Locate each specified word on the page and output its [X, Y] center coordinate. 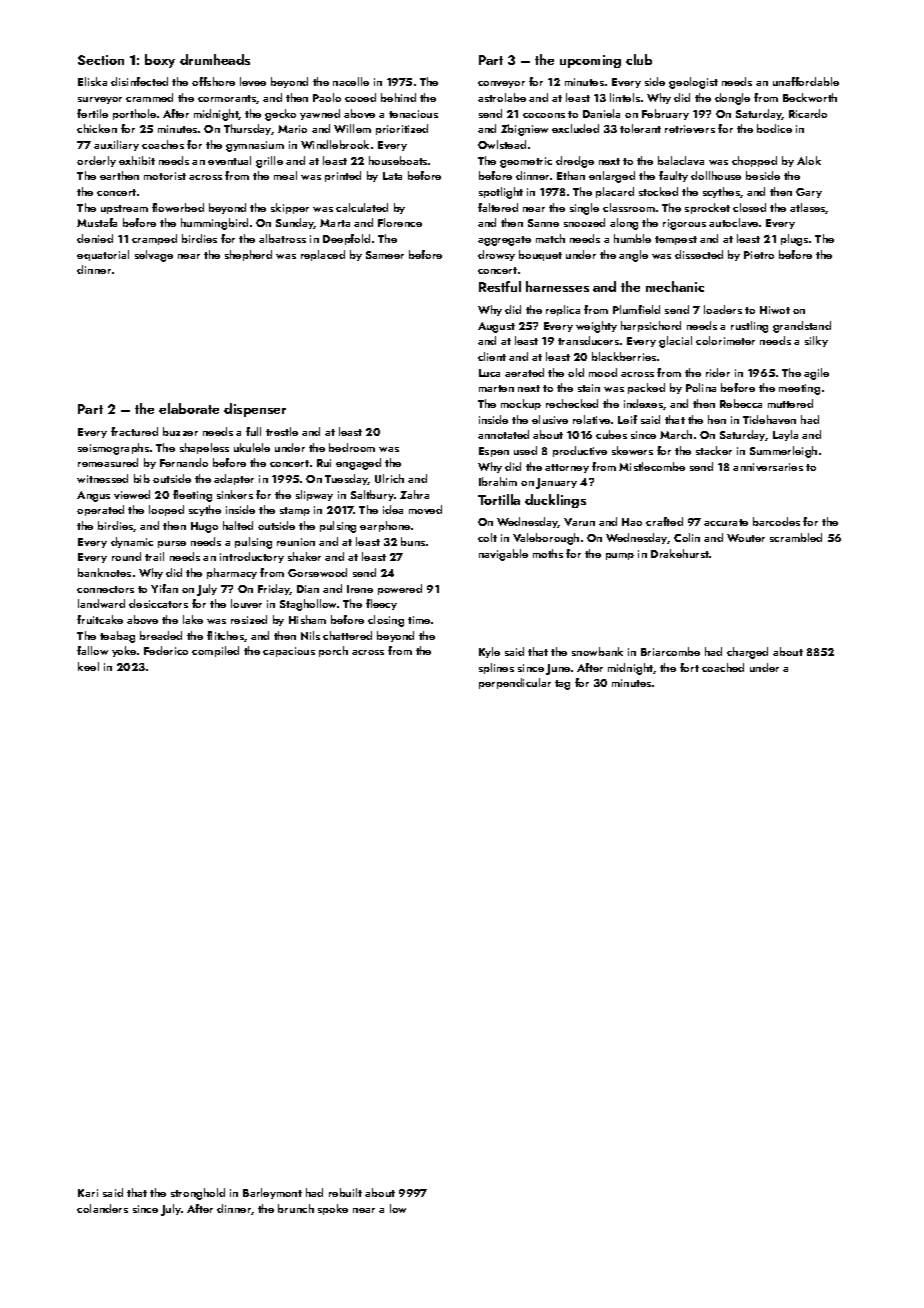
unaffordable [806, 81]
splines [496, 668]
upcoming [590, 61]
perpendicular [515, 683]
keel [88, 666]
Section [101, 60]
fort [689, 667]
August [496, 327]
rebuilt [345, 1192]
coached [723, 667]
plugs [794, 240]
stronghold [198, 1194]
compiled [215, 651]
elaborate [189, 408]
